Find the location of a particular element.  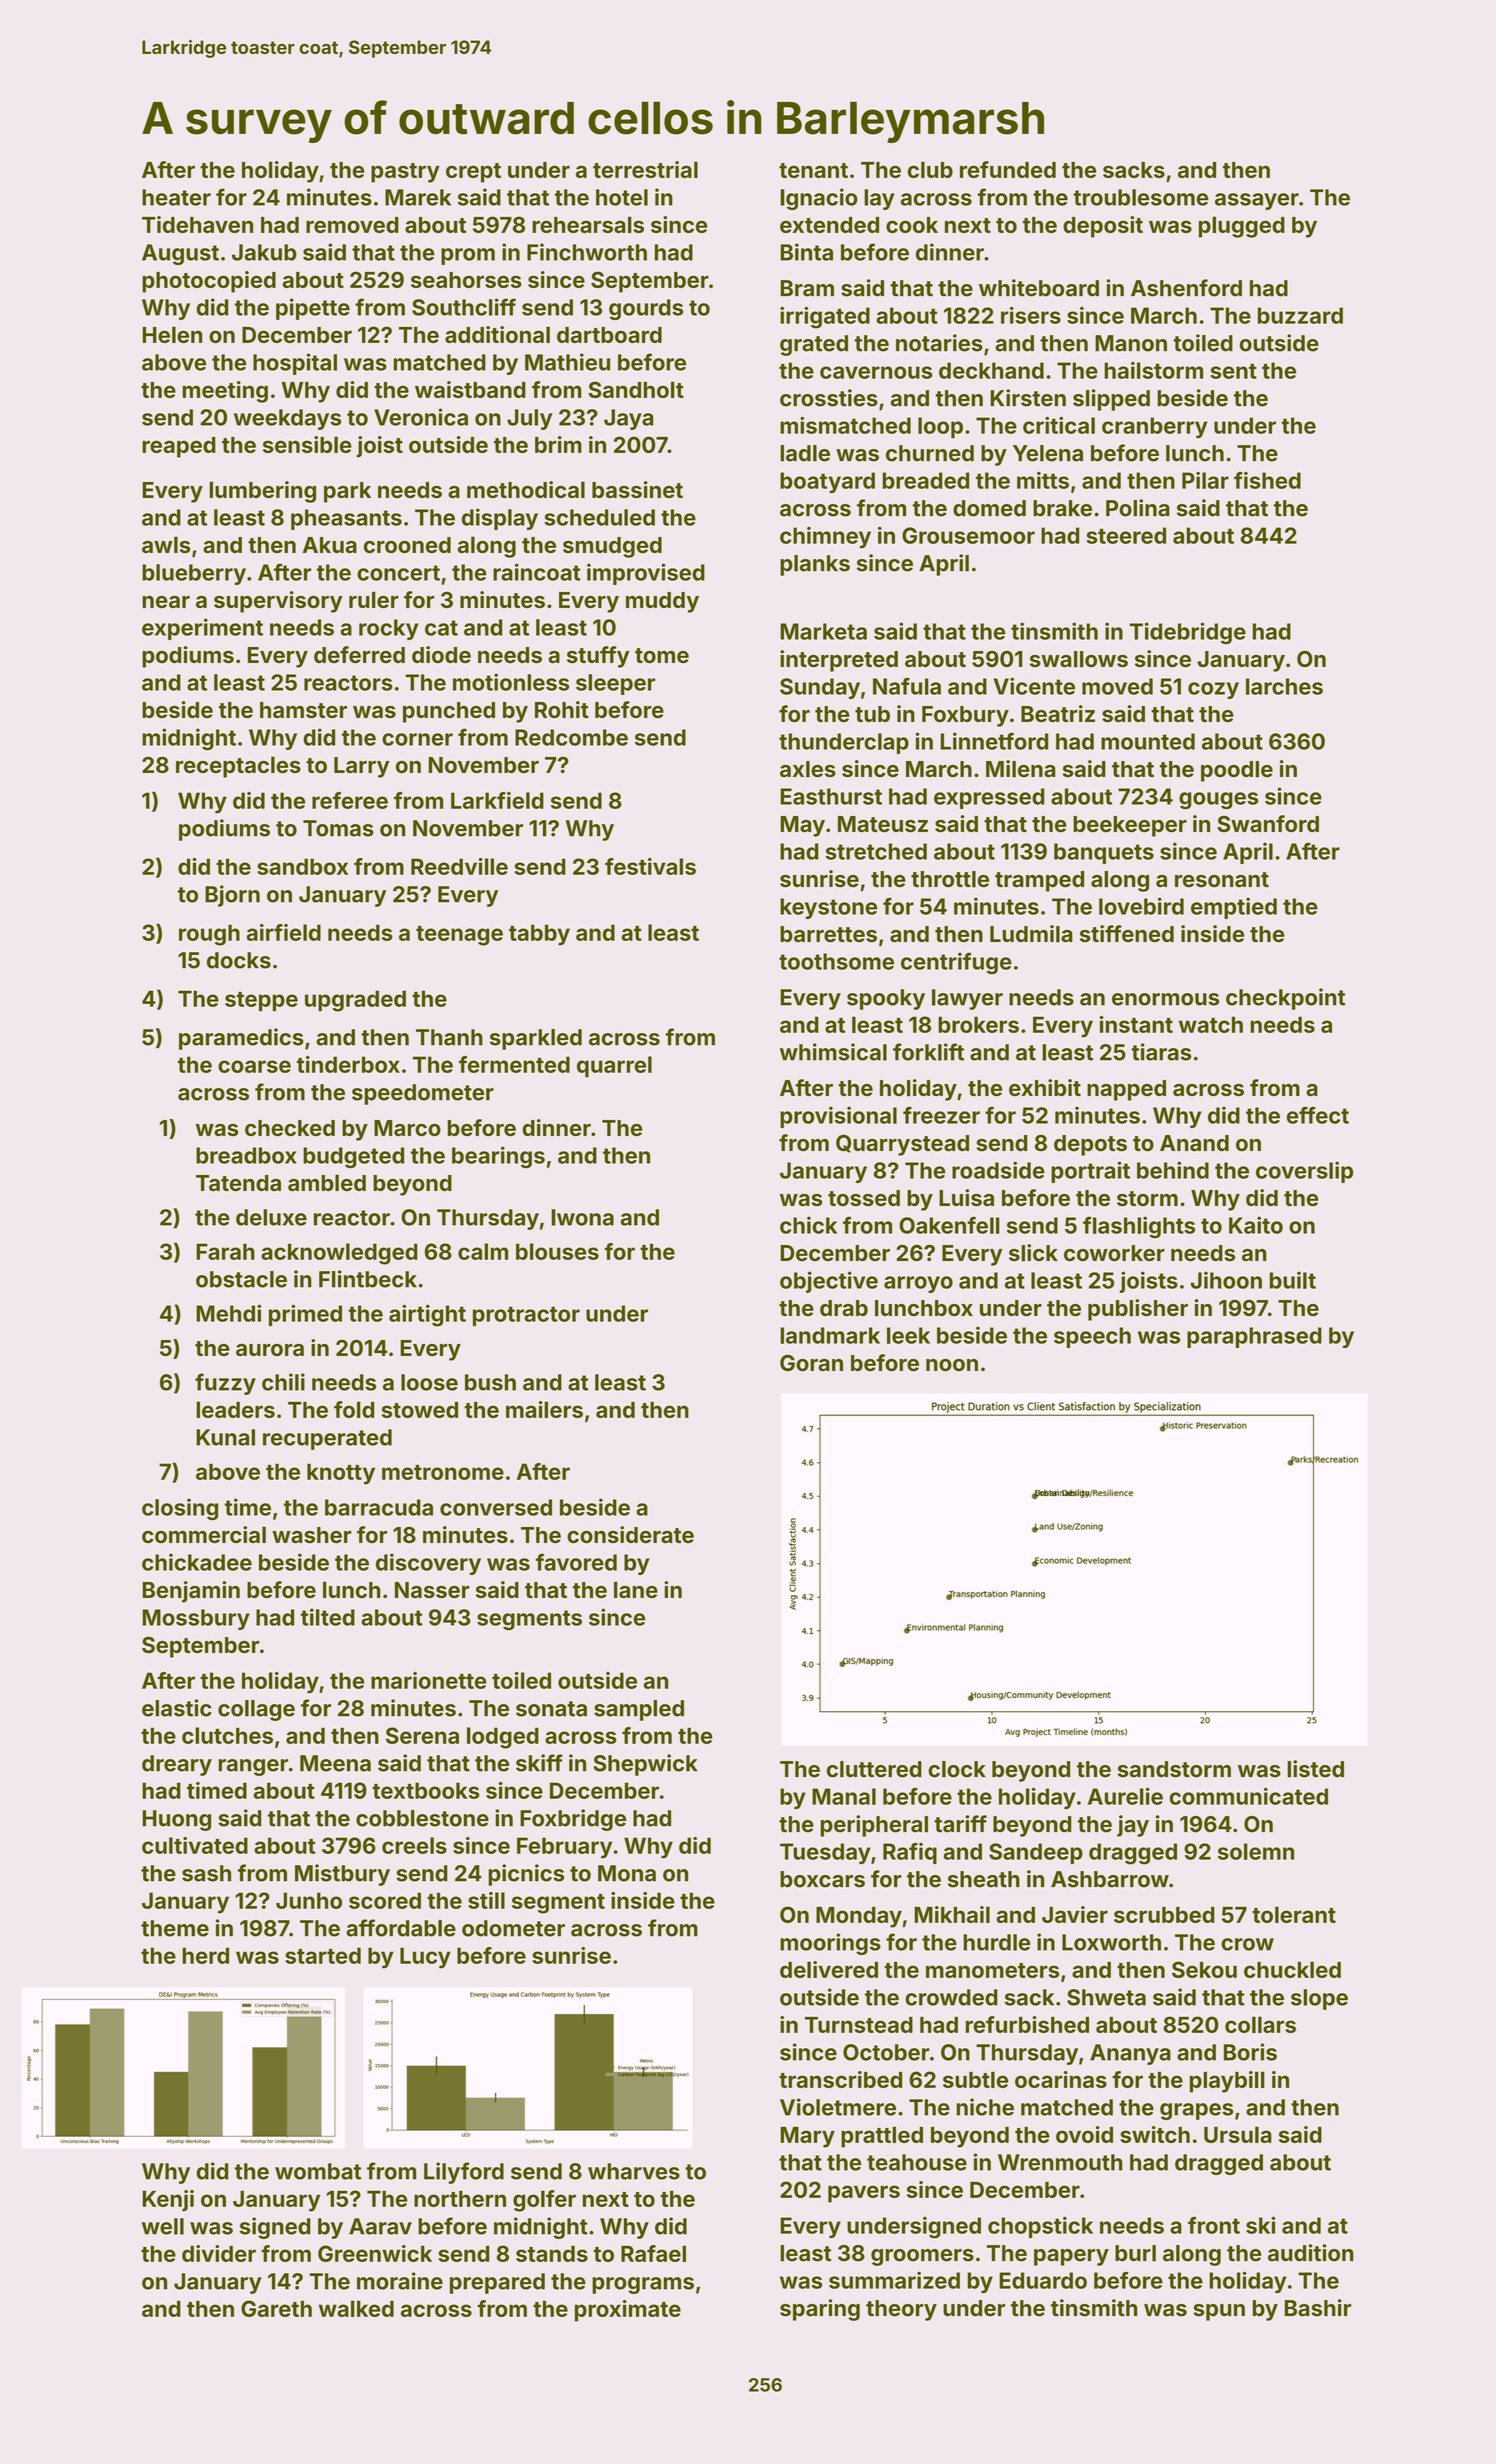

emptied is located at coordinates (1234, 908).
